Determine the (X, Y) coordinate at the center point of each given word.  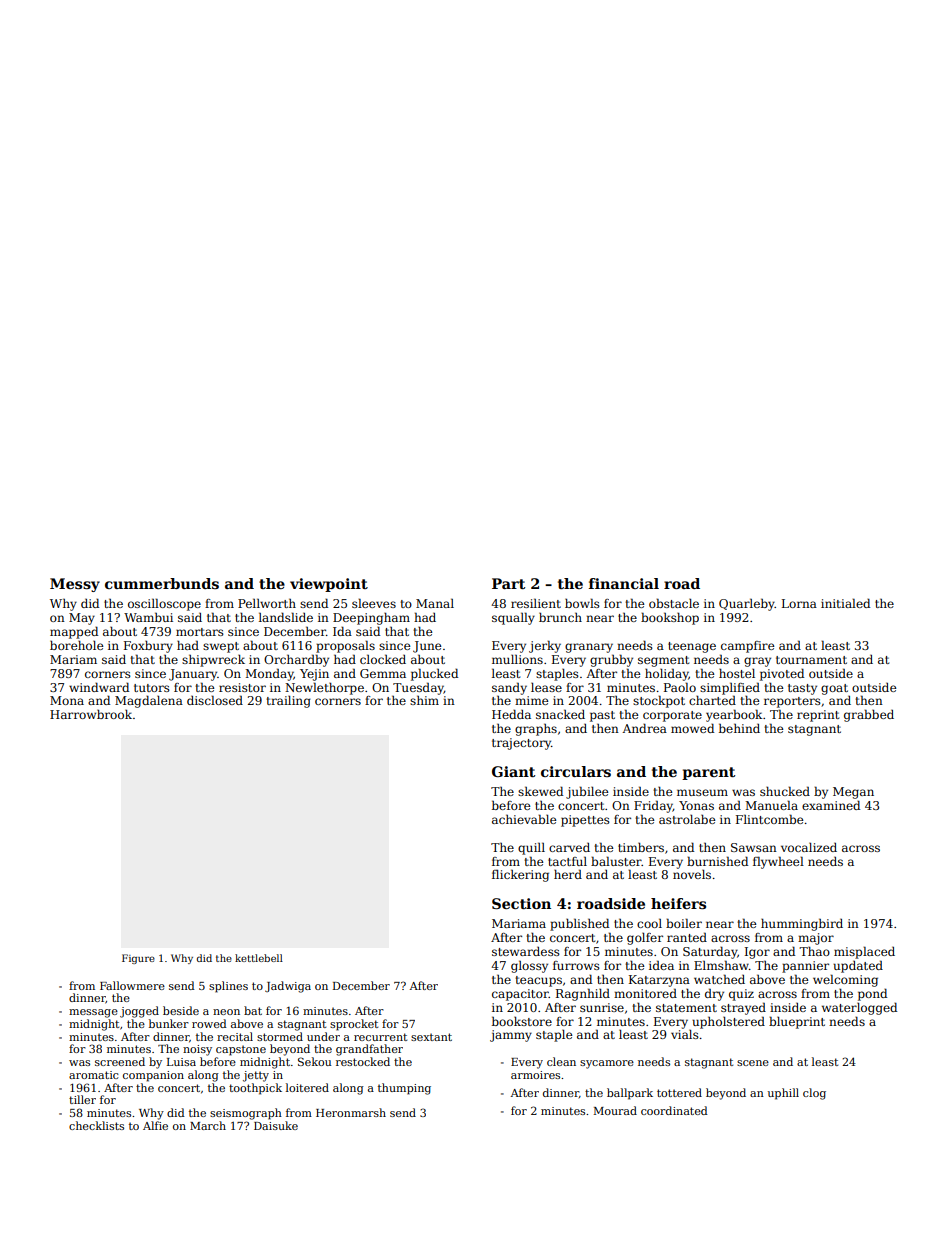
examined (831, 805)
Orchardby (296, 660)
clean (561, 1061)
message (93, 1013)
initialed (845, 603)
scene (753, 1063)
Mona (67, 700)
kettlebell (259, 958)
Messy (75, 585)
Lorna (799, 603)
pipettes (585, 821)
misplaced (864, 952)
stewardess (526, 951)
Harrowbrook (91, 714)
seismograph (246, 1114)
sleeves (374, 603)
